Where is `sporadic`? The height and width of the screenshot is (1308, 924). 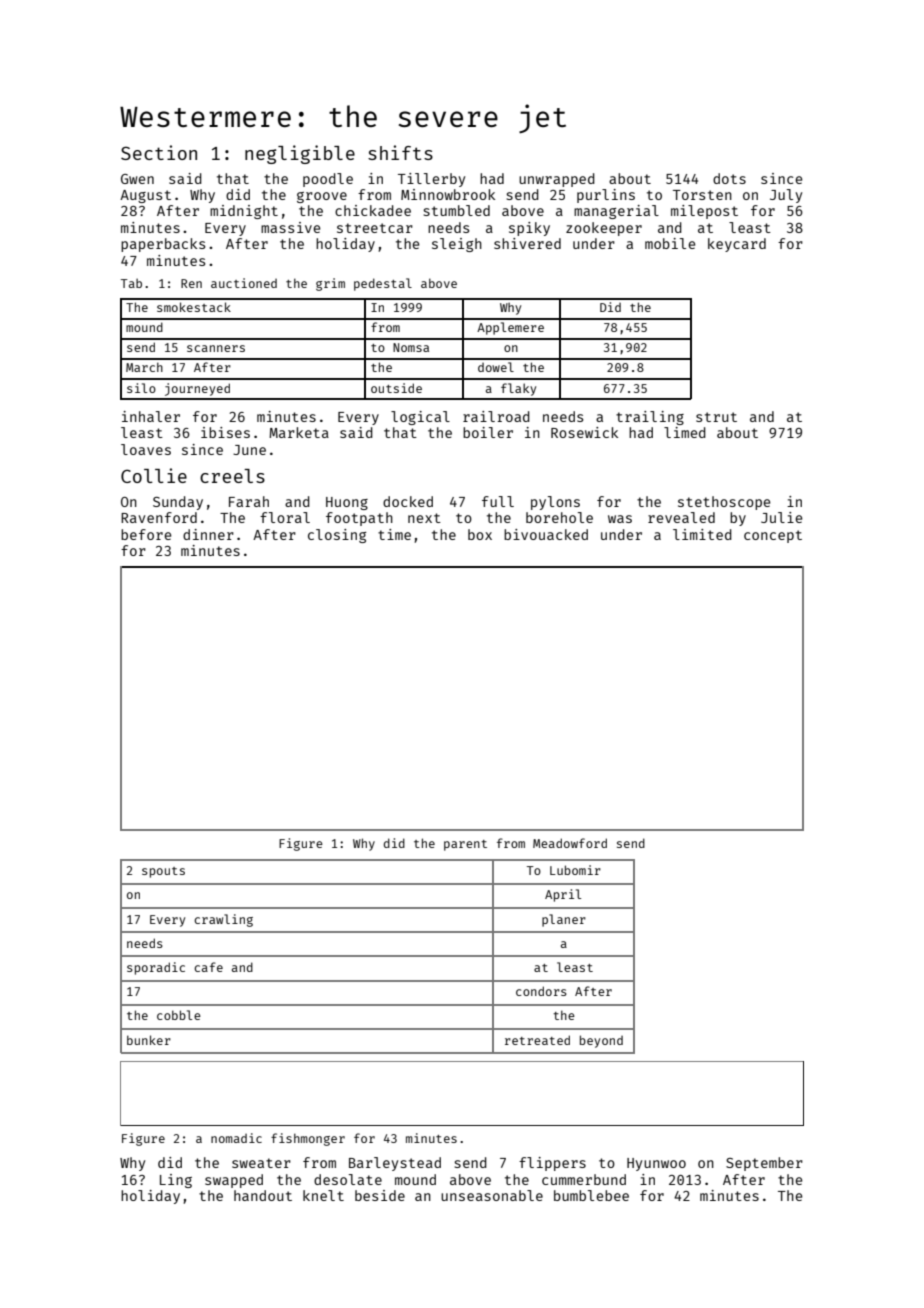
sporadic is located at coordinates (156, 968).
